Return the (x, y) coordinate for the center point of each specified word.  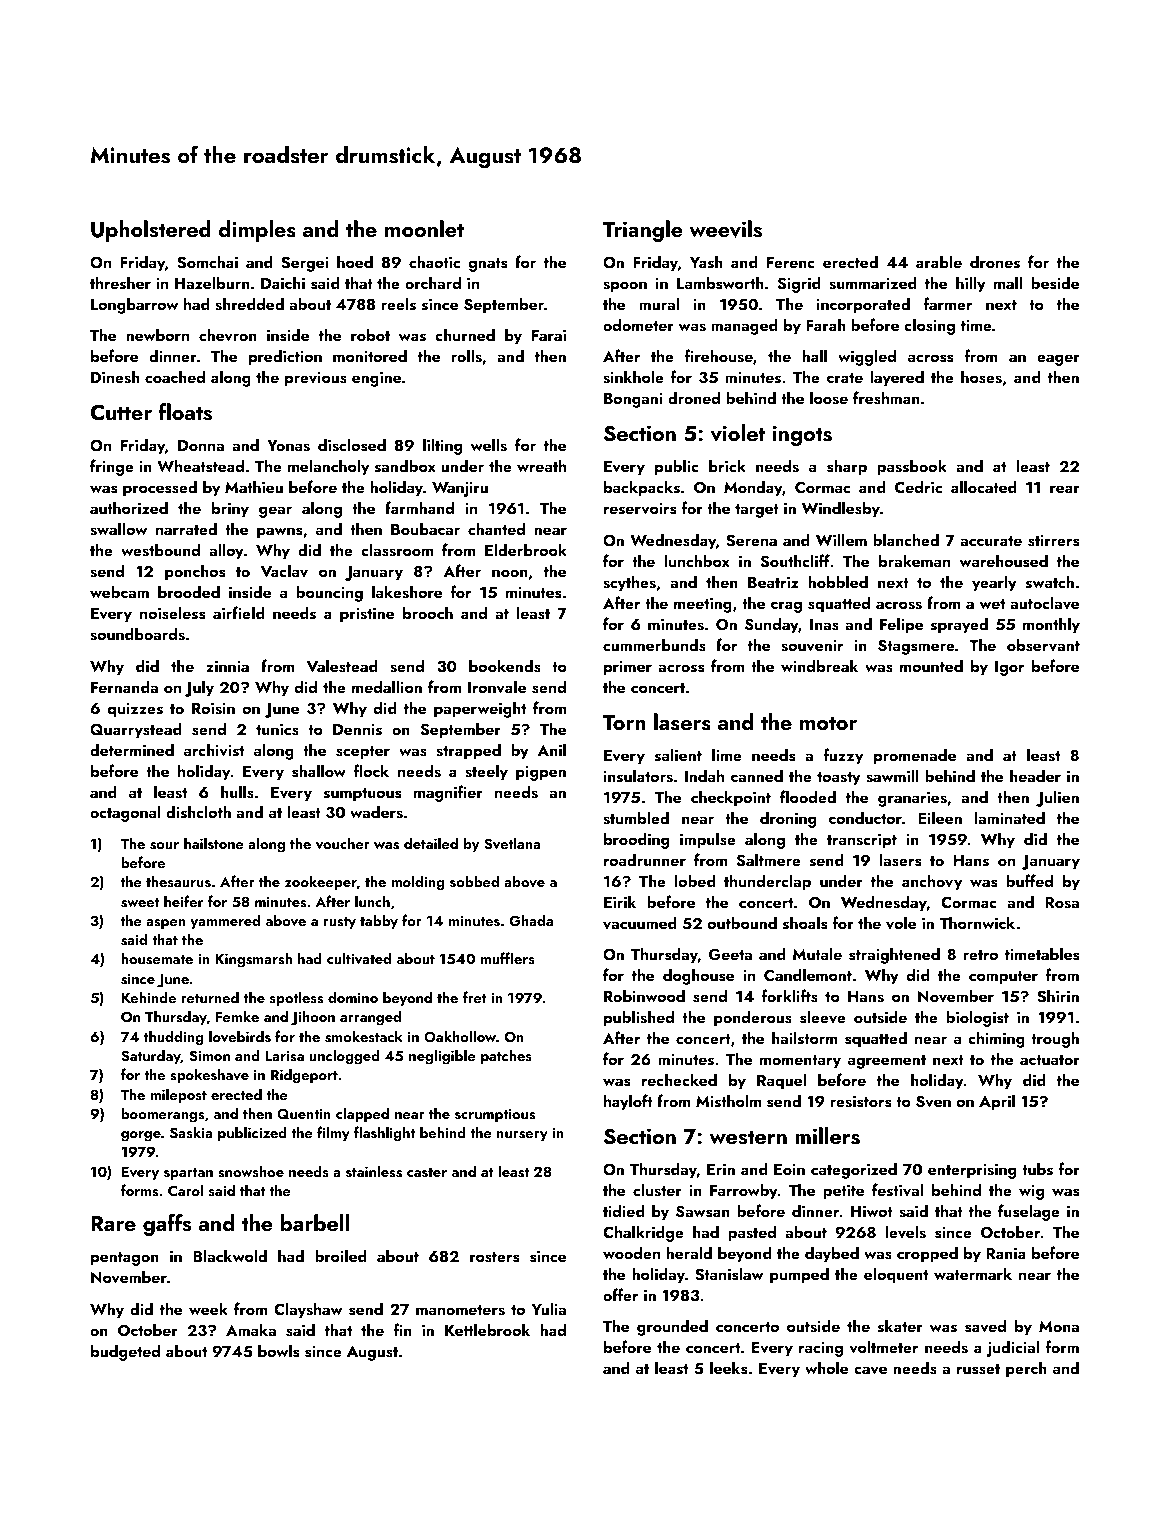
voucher (343, 843)
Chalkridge (643, 1233)
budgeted (125, 1352)
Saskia (191, 1132)
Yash (706, 262)
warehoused (1004, 561)
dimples (257, 231)
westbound (160, 550)
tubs (1037, 1169)
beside (1055, 283)
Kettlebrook (487, 1329)
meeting (703, 605)
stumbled (636, 818)
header (1035, 775)
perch (1026, 1369)
